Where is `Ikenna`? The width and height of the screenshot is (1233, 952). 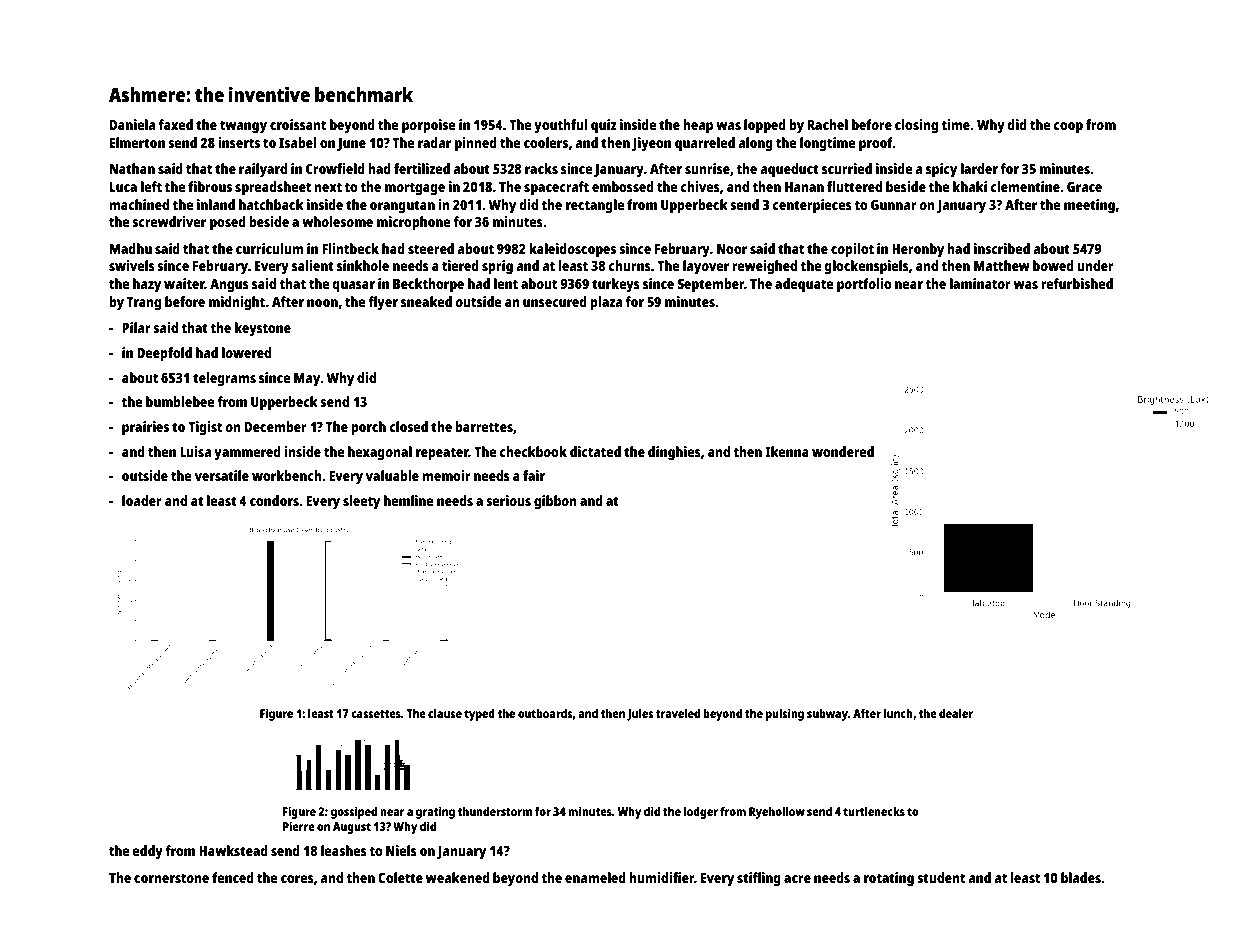 Ikenna is located at coordinates (787, 451).
